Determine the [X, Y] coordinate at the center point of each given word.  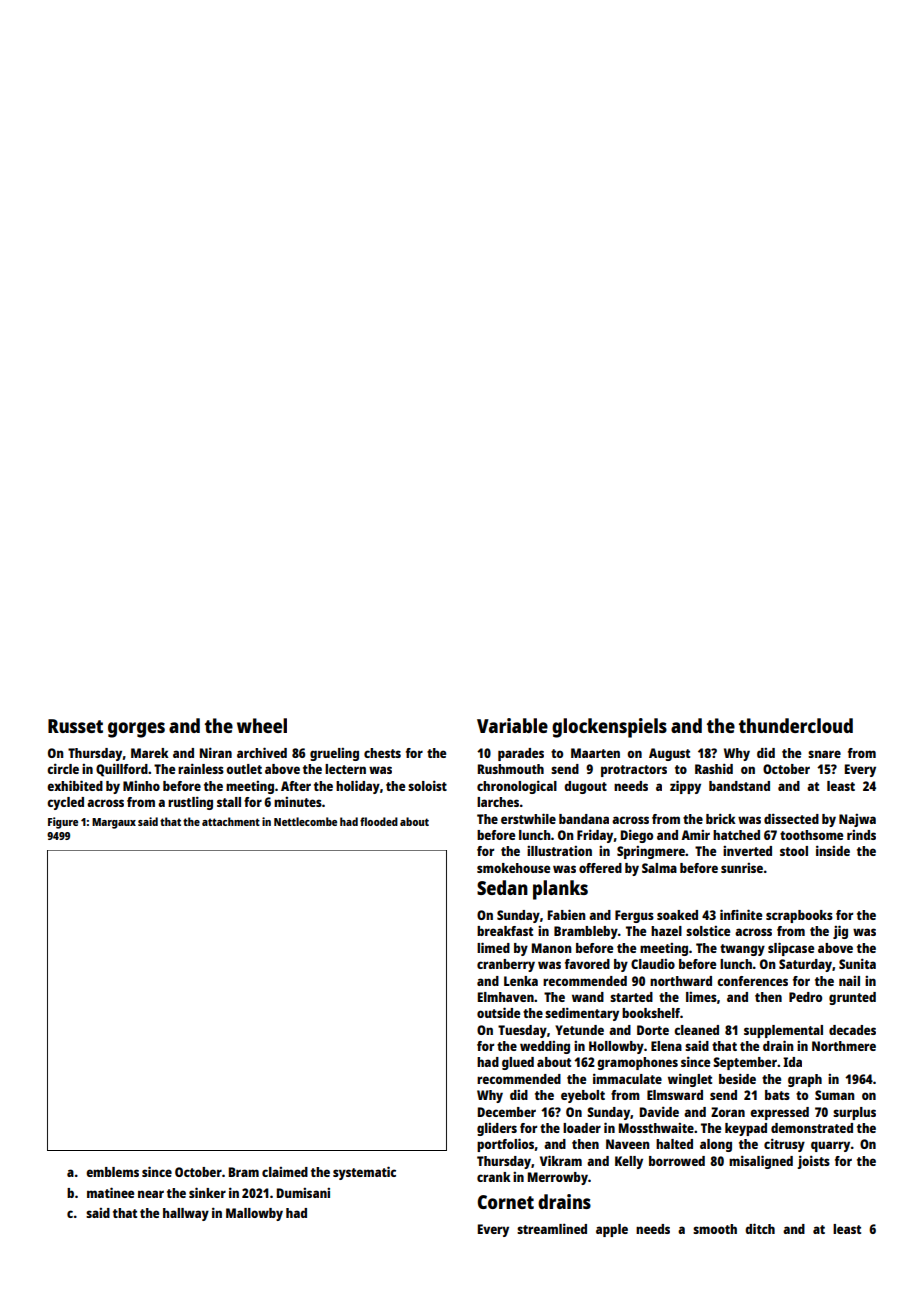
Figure [63, 823]
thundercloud [796, 725]
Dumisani [303, 1193]
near [151, 1194]
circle [63, 768]
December [507, 1112]
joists [813, 1162]
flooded [379, 821]
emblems [112, 1172]
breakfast [505, 931]
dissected [791, 818]
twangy [742, 950]
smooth [715, 1229]
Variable [512, 725]
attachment [231, 821]
